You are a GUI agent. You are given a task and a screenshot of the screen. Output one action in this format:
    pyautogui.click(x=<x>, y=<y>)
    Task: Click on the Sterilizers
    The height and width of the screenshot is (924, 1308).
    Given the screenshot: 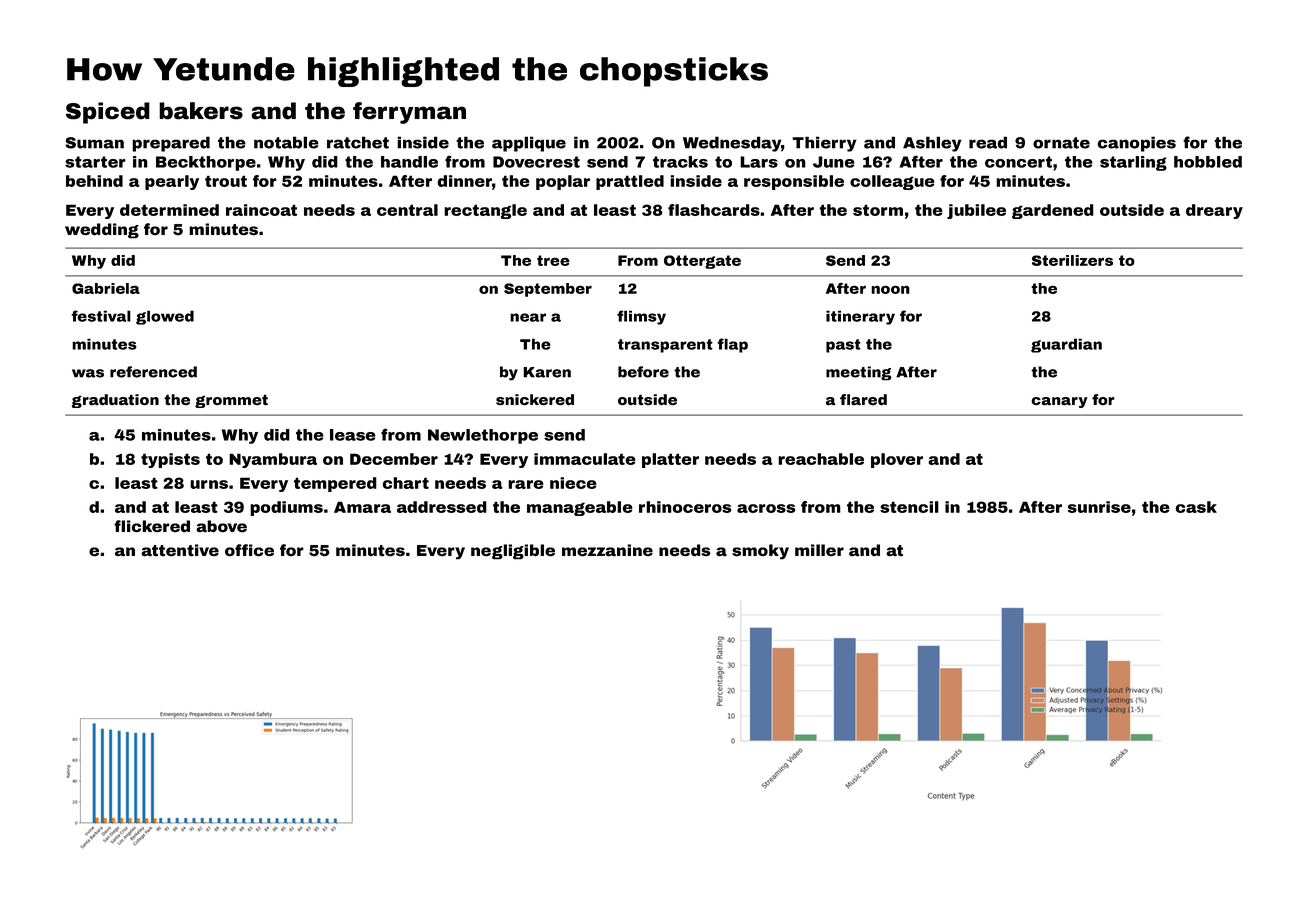 What is the action you would take?
    pyautogui.click(x=1072, y=260)
